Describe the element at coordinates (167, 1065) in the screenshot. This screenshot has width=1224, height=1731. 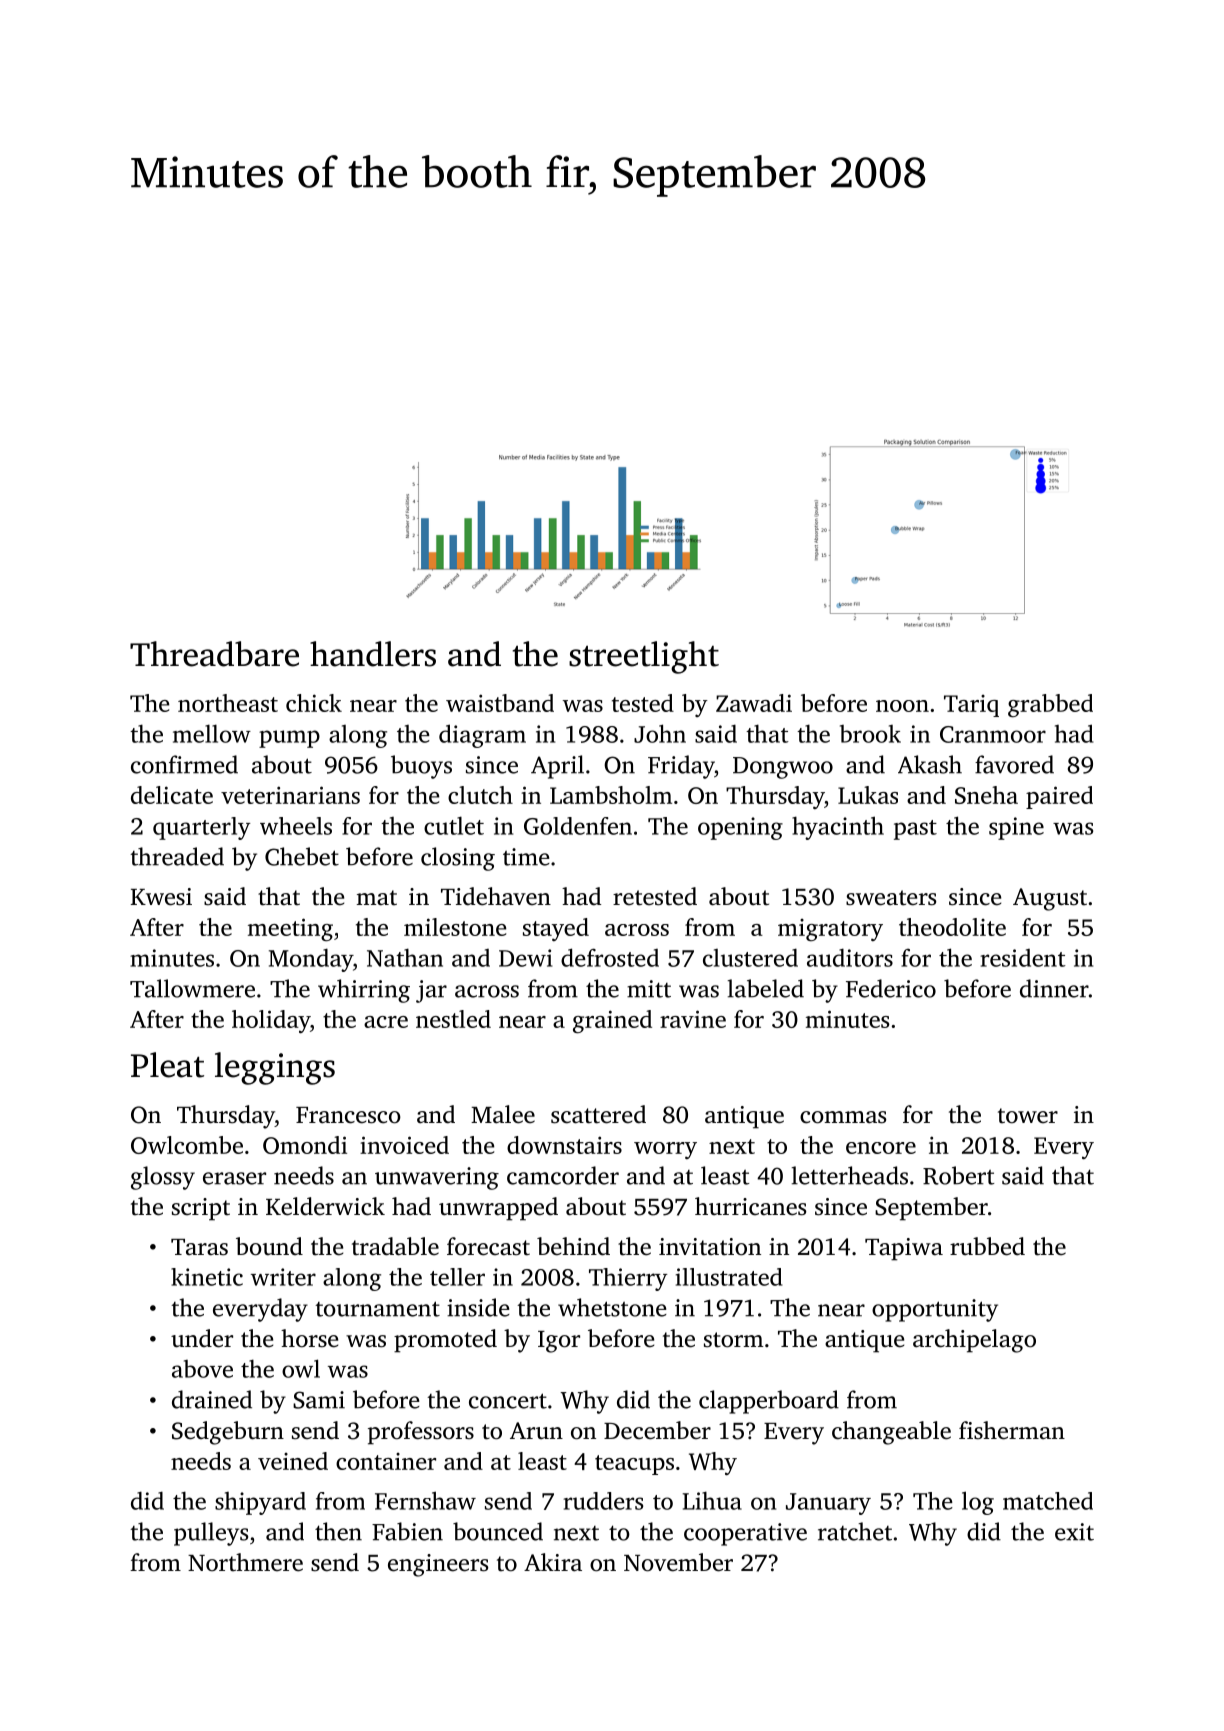
I see `Pleat` at that location.
